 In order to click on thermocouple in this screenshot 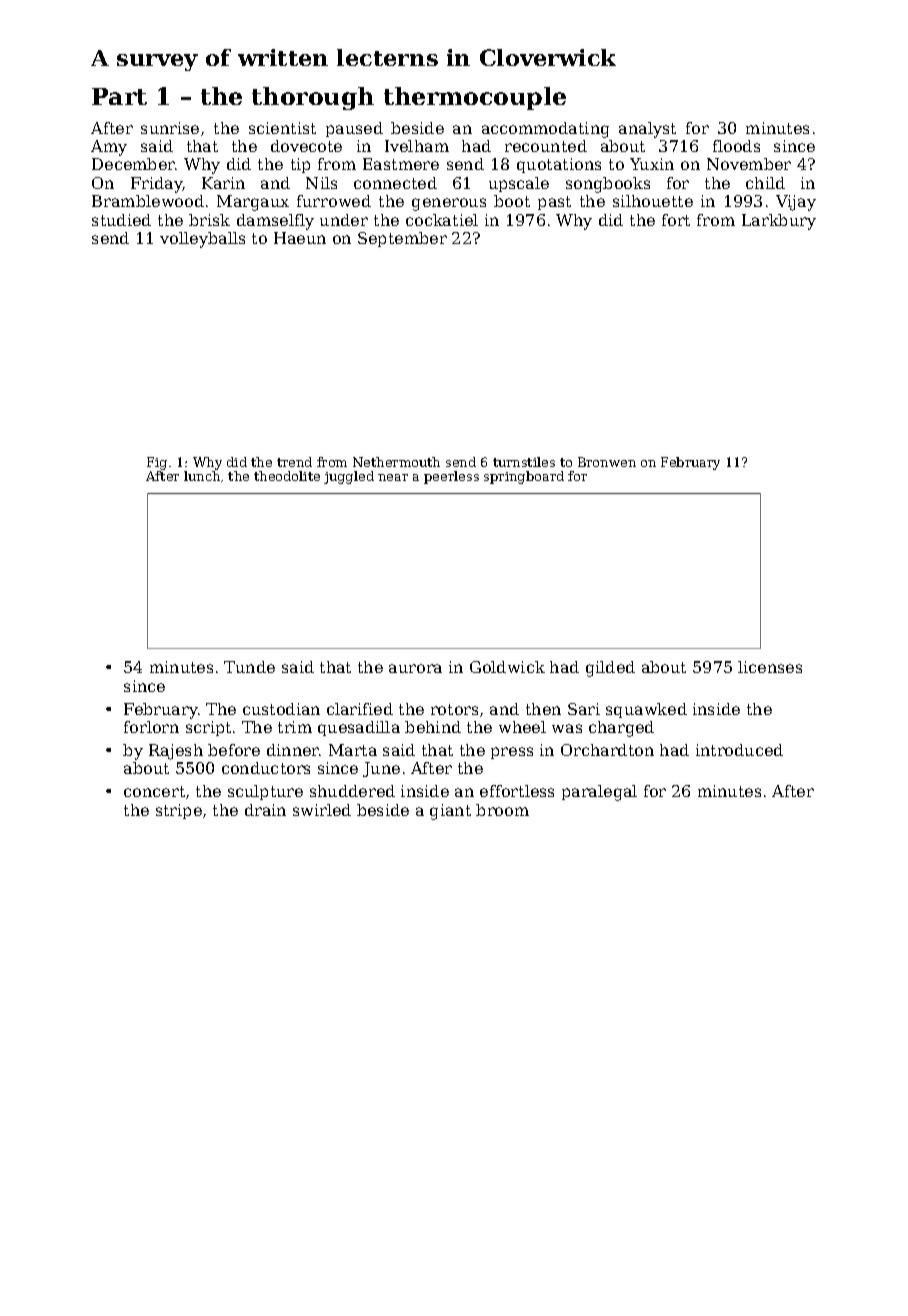, I will do `click(475, 98)`.
